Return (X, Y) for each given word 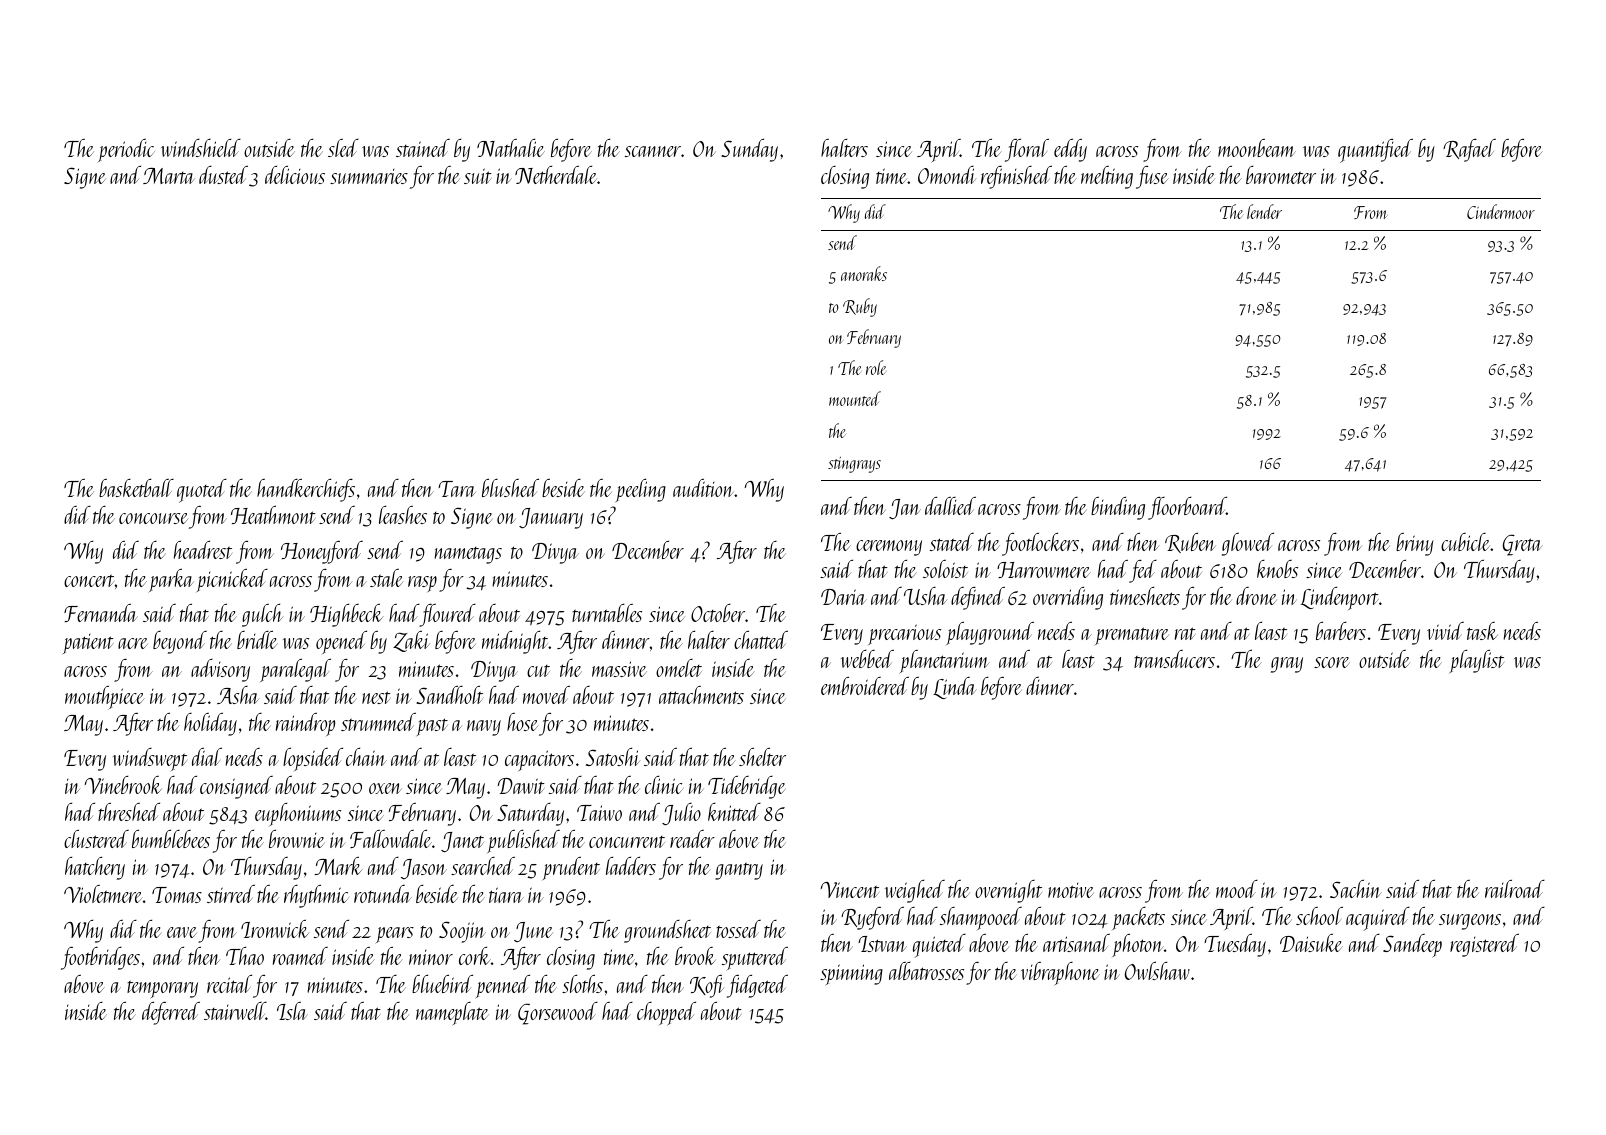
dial (207, 757)
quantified (1375, 151)
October (718, 613)
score (1332, 662)
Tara (457, 489)
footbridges (100, 958)
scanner (653, 151)
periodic (126, 150)
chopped (666, 1013)
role (876, 367)
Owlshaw (1157, 971)
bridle (257, 640)
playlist (1477, 661)
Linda (955, 688)
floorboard (1187, 508)
